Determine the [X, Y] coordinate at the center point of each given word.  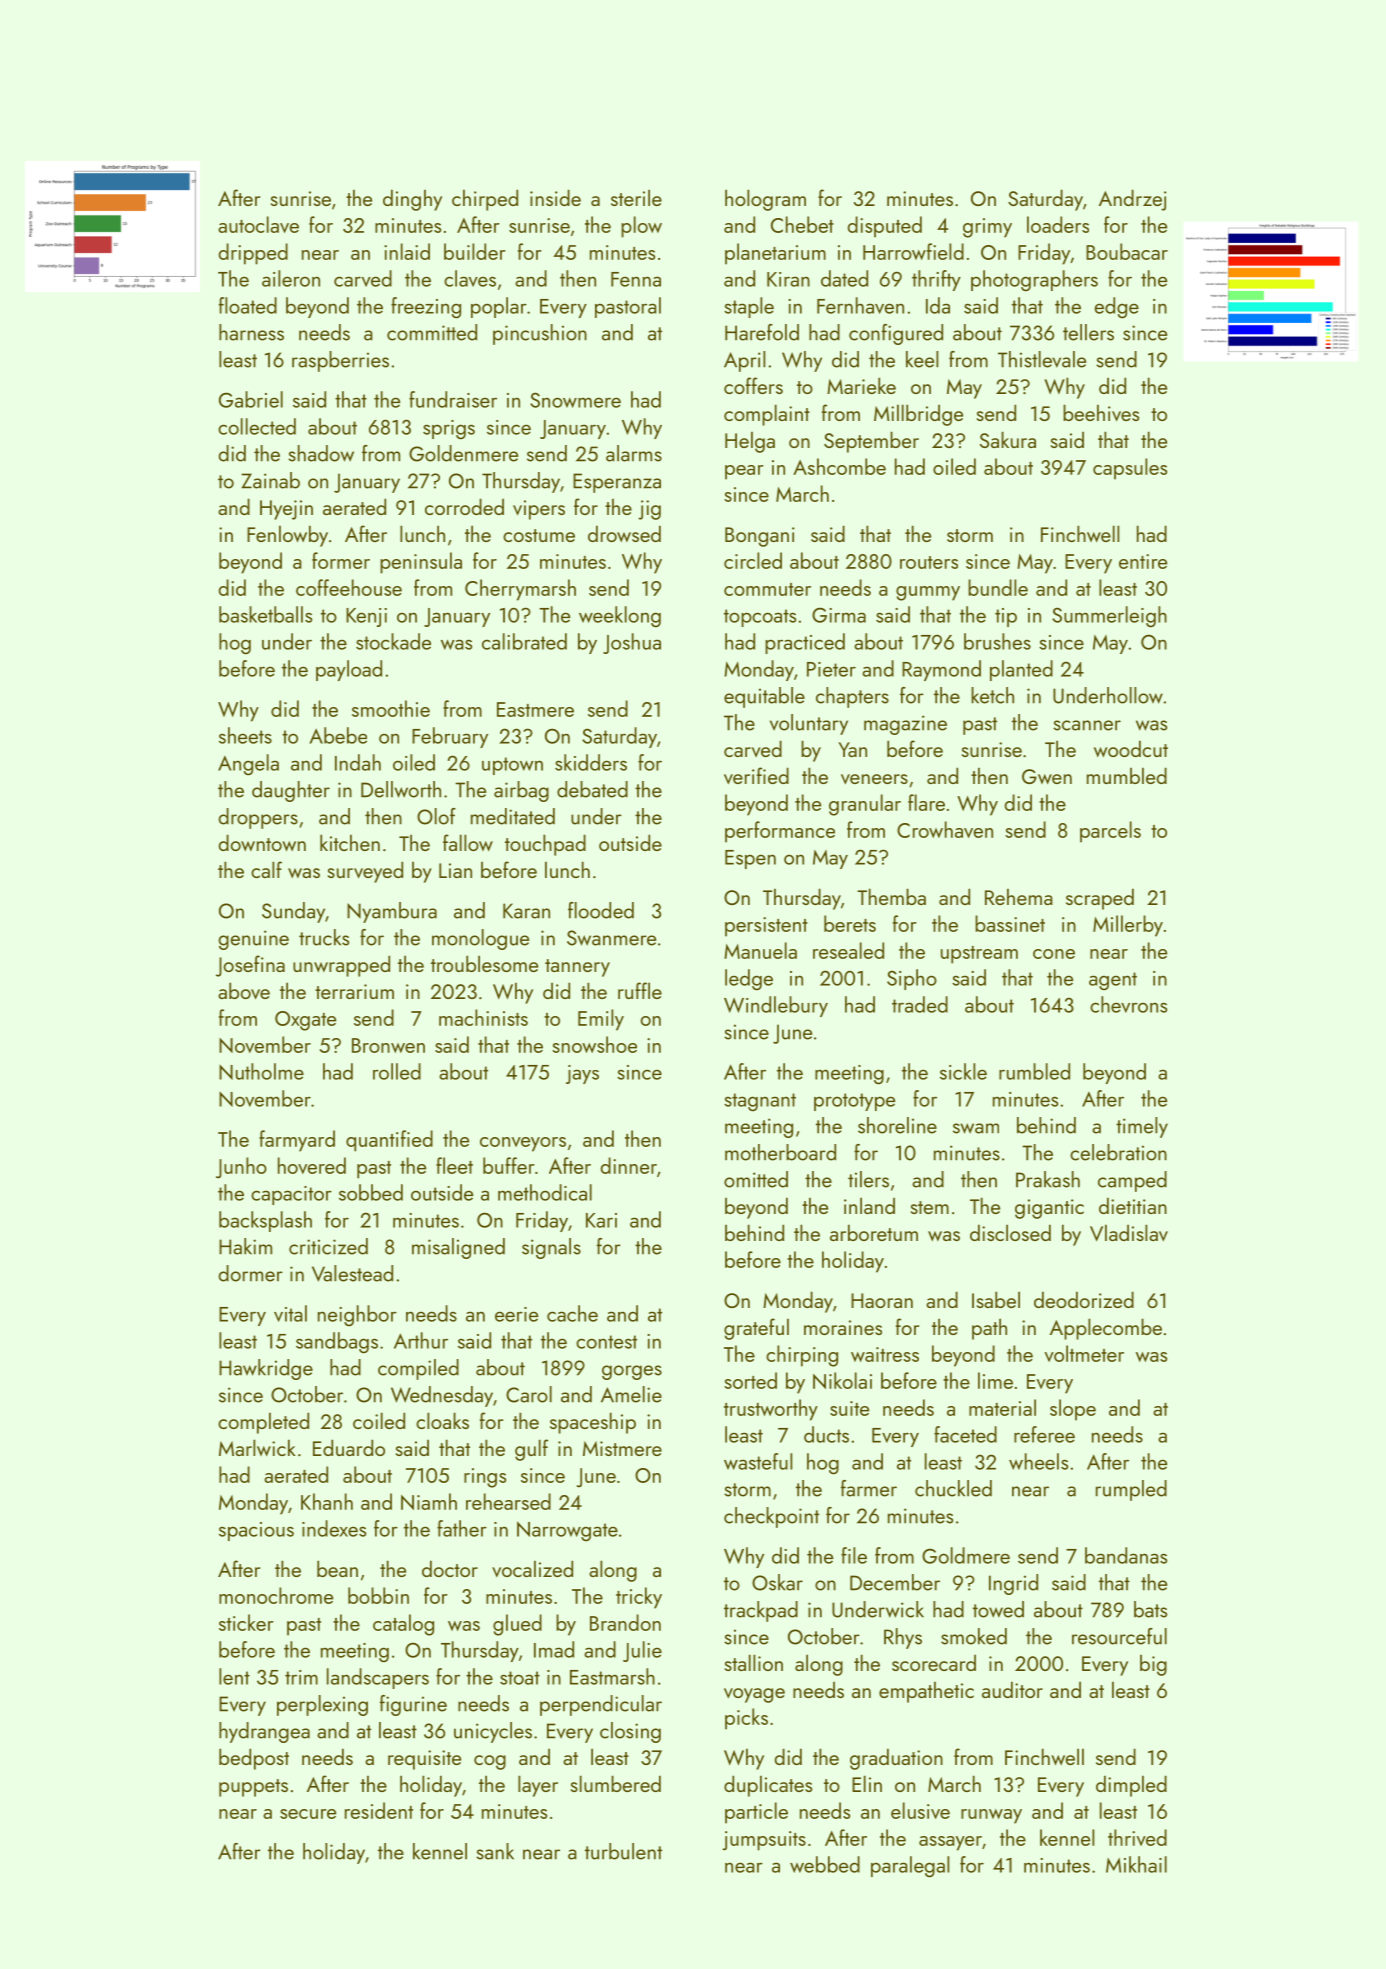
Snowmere [575, 400]
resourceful [1119, 1636]
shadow [321, 453]
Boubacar [1127, 251]
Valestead [352, 1273]
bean [337, 1568]
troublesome [484, 963]
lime [995, 1380]
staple [749, 307]
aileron [291, 278]
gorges [632, 1372]
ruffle [640, 990]
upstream [979, 955]
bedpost [254, 1759]
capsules [1130, 469]
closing [630, 1732]
